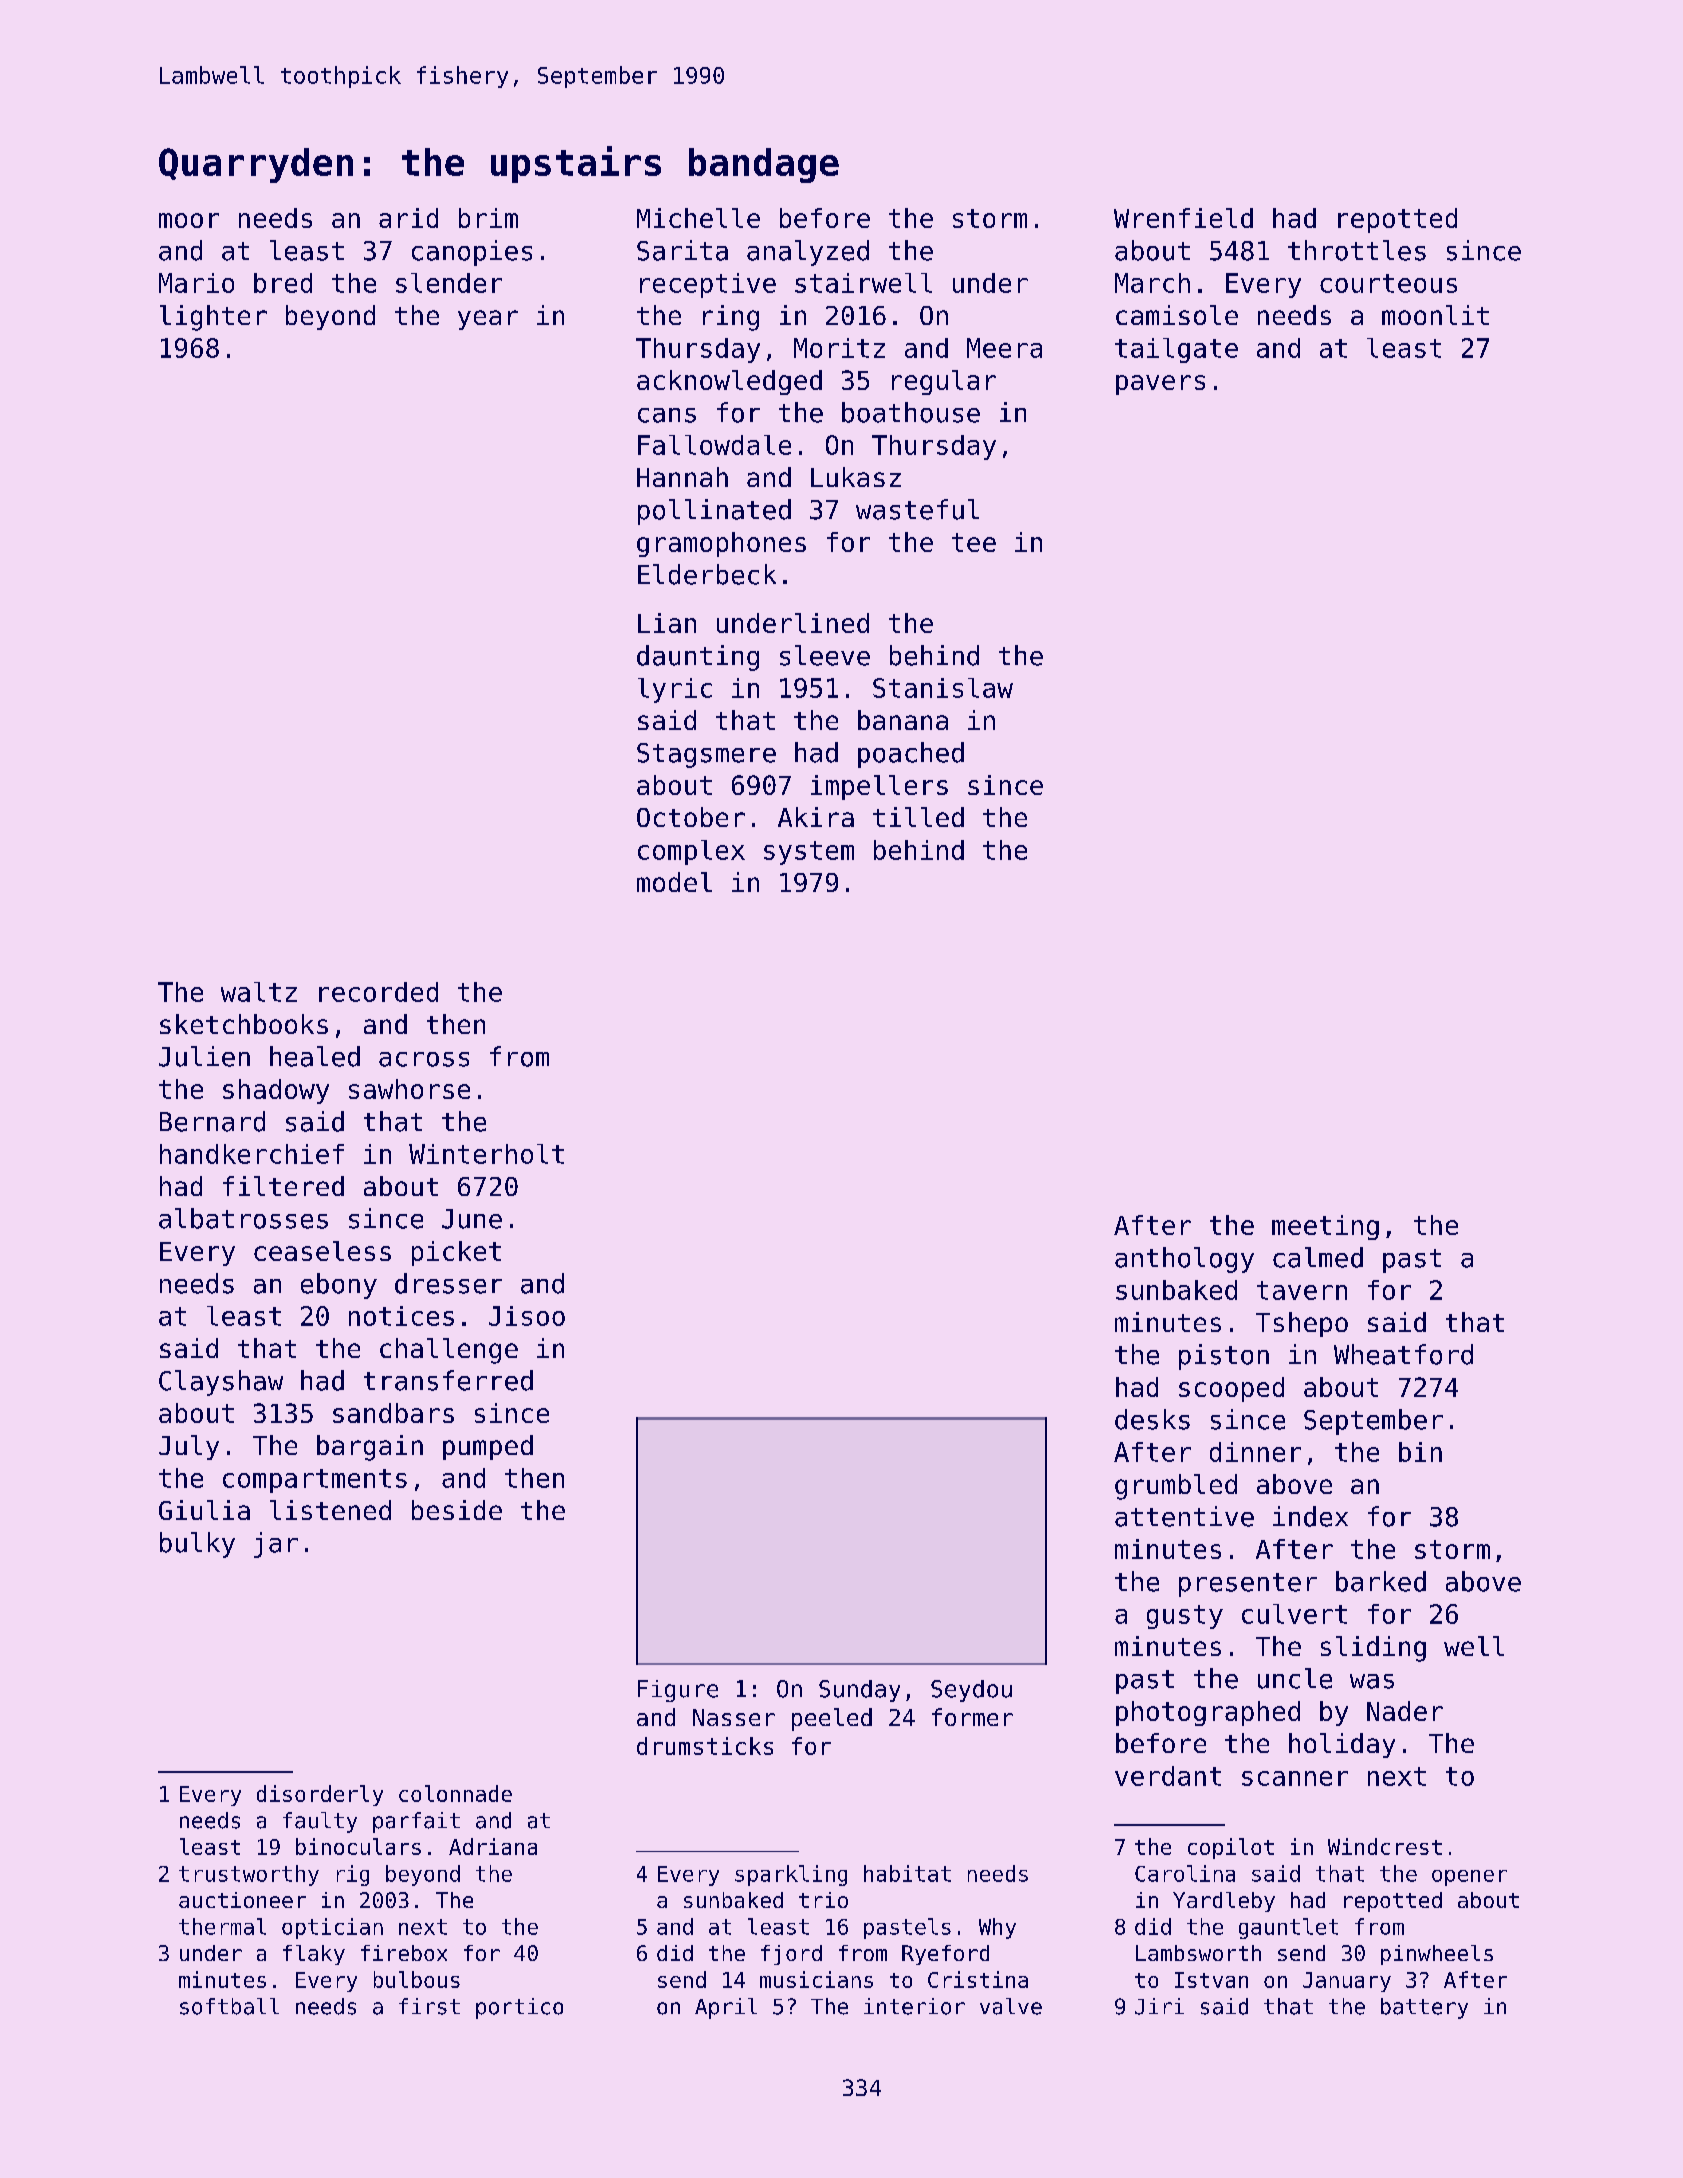  Describe the element at coordinates (911, 412) in the image. I see `boathouse` at that location.
